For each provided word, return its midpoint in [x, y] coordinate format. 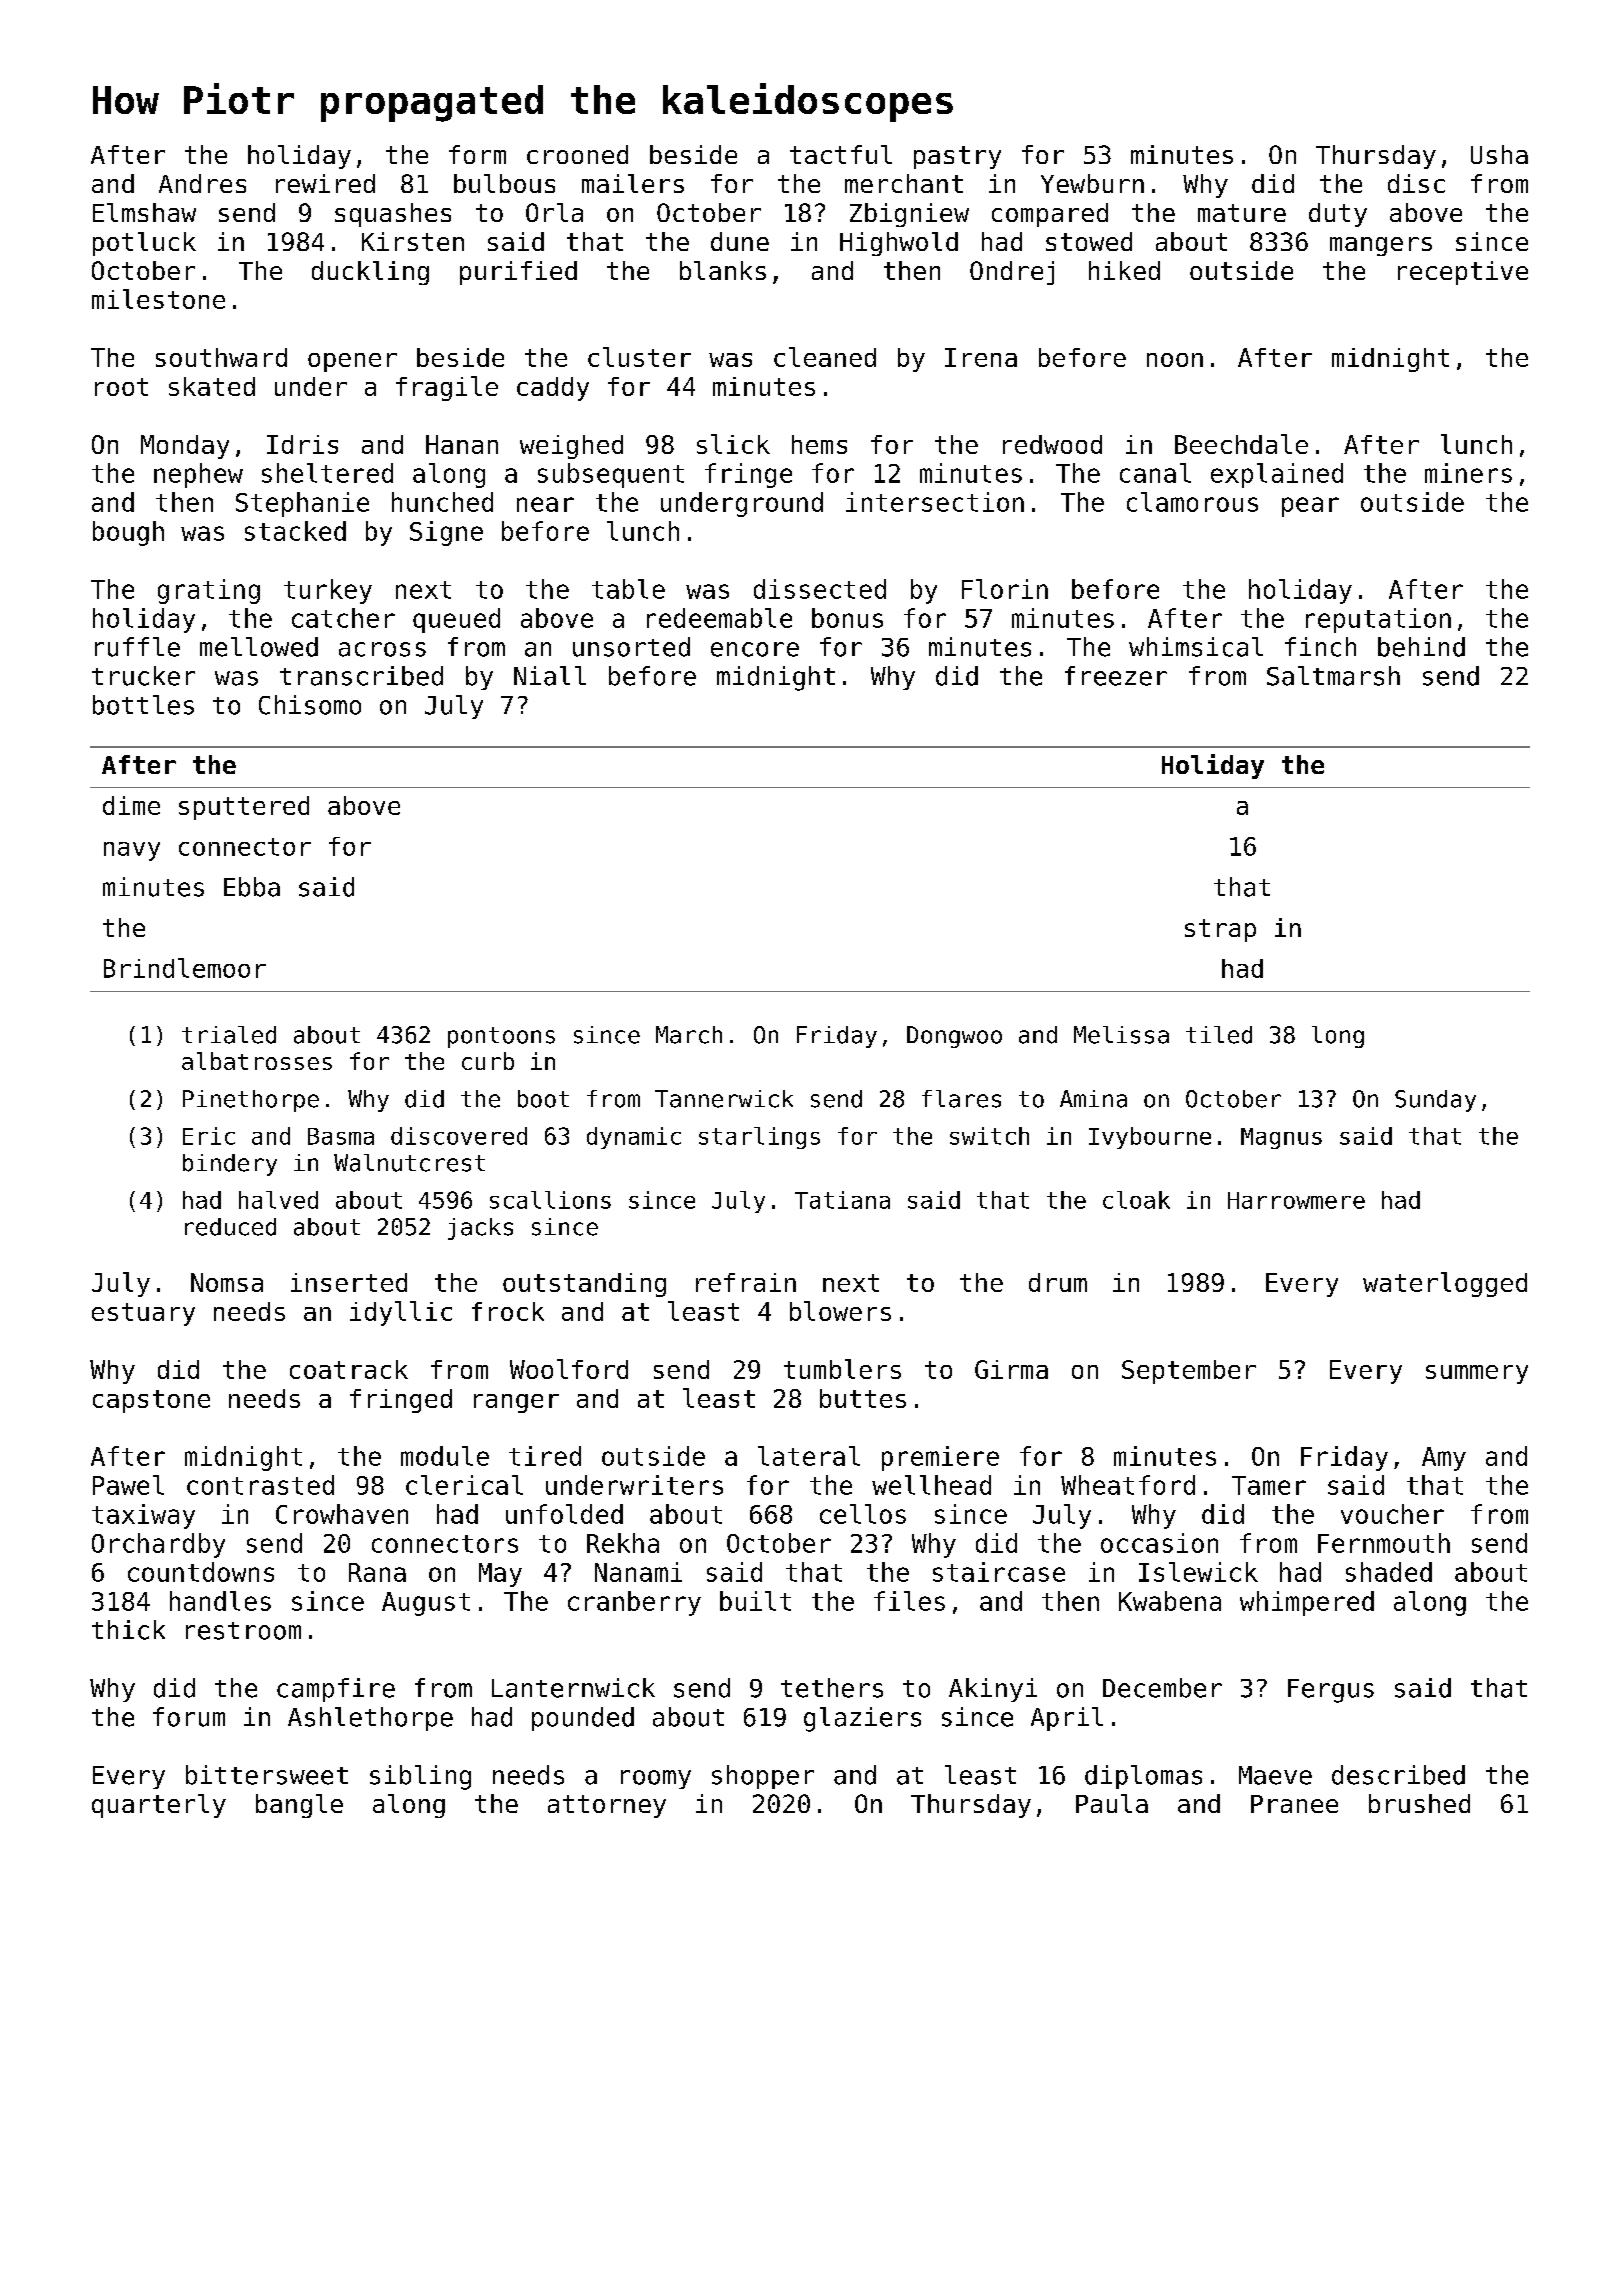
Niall [550, 676]
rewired [325, 183]
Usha [1499, 154]
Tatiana [842, 1200]
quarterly [159, 1806]
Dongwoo [954, 1037]
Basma [341, 1136]
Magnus [1281, 1138]
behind [1421, 647]
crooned [577, 154]
